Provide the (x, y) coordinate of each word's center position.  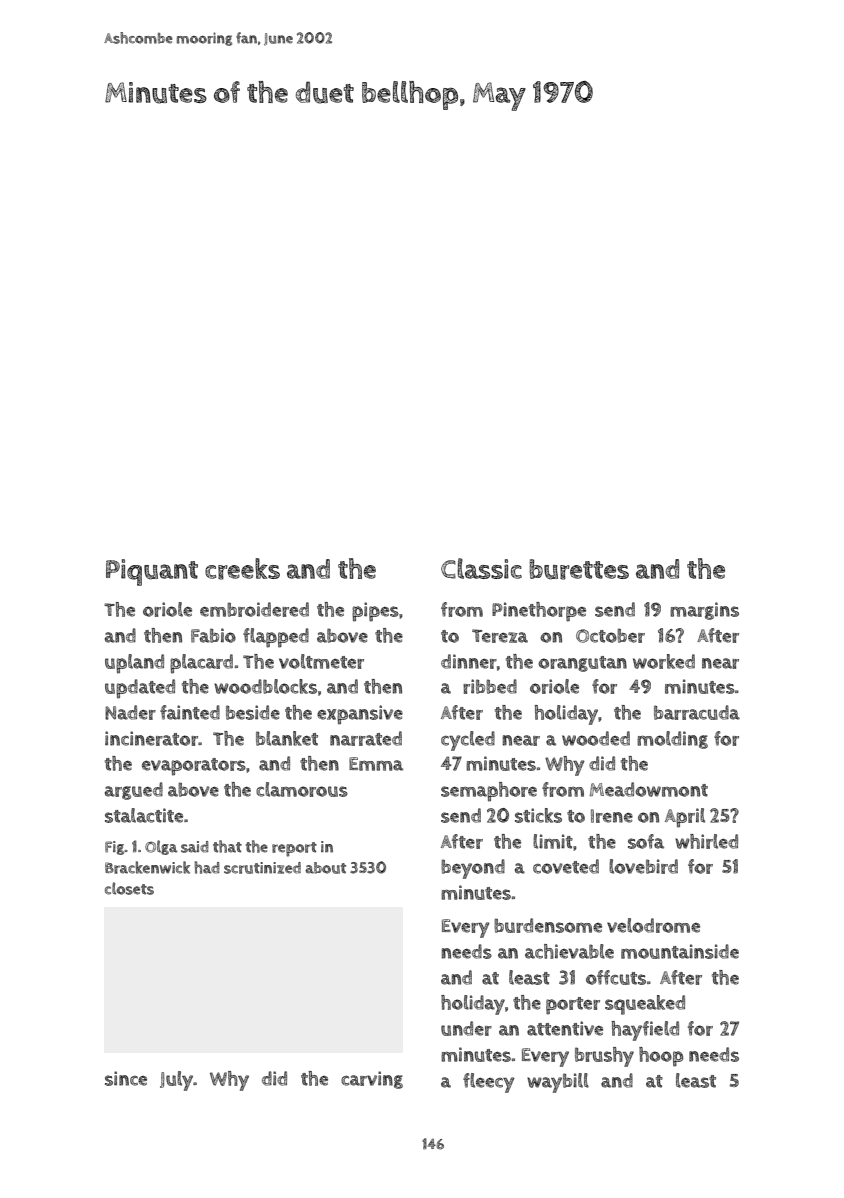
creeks (242, 569)
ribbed (490, 686)
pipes (375, 612)
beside (253, 712)
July (176, 1081)
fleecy (489, 1083)
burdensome (548, 925)
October (610, 635)
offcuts (616, 977)
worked (664, 661)
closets (129, 888)
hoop (661, 1057)
